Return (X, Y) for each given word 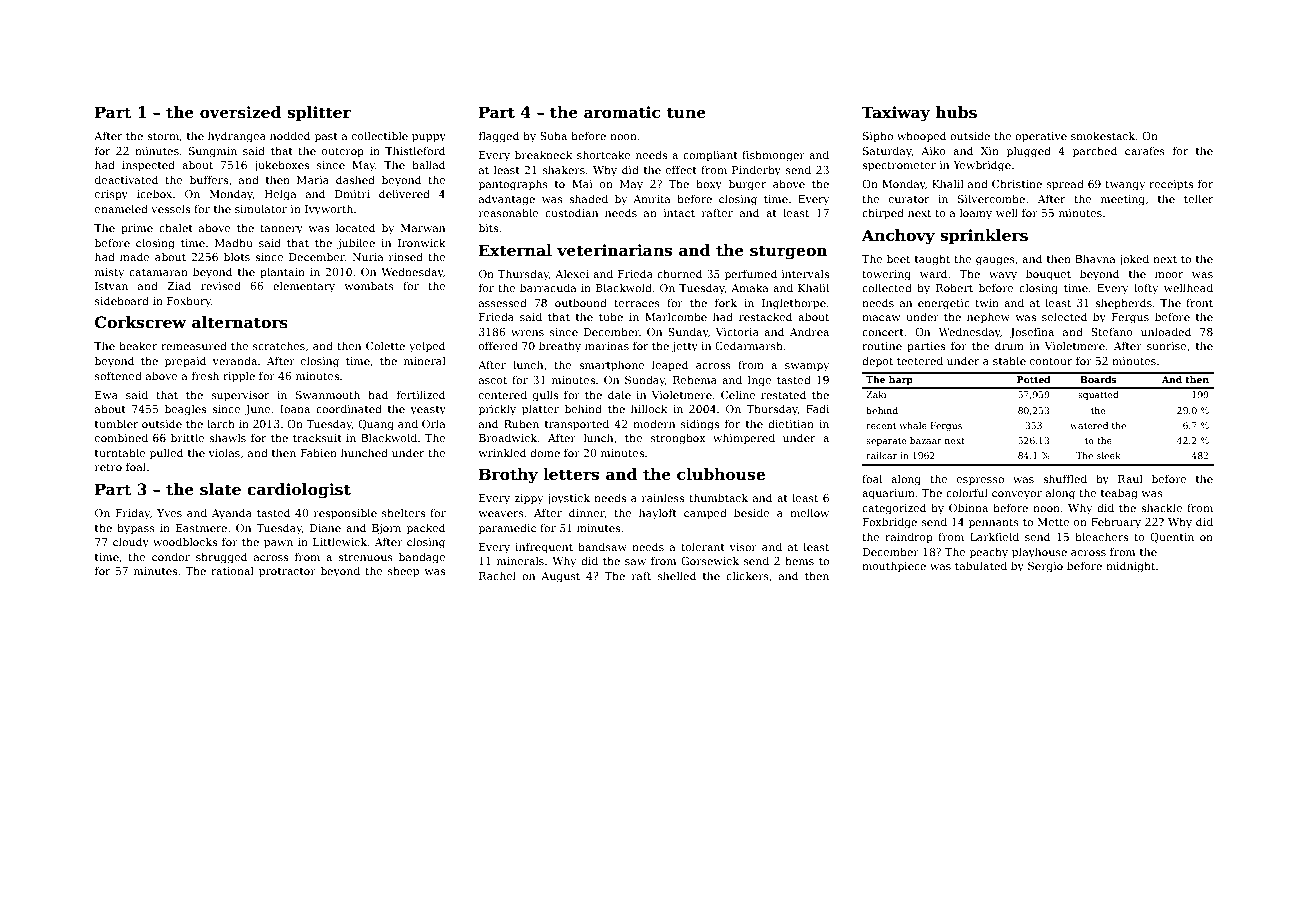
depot (877, 361)
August (560, 577)
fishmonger (773, 156)
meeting (1123, 200)
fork (726, 302)
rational (232, 570)
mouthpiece (894, 566)
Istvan (111, 286)
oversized (241, 112)
